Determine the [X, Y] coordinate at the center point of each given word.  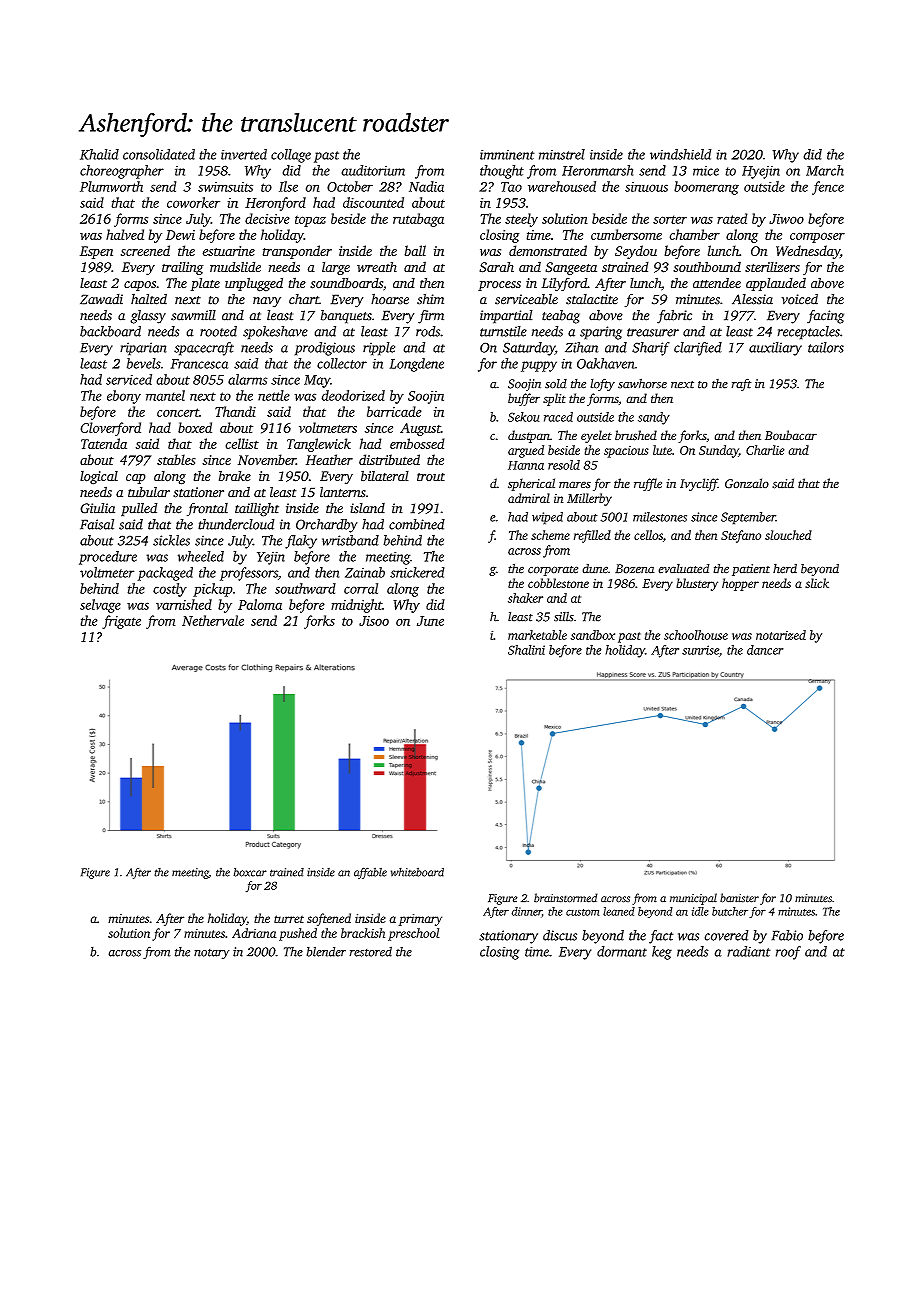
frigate [121, 622]
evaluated [684, 568]
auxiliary [775, 349]
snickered [417, 572]
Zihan [582, 347]
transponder [297, 252]
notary [212, 954]
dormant [622, 951]
